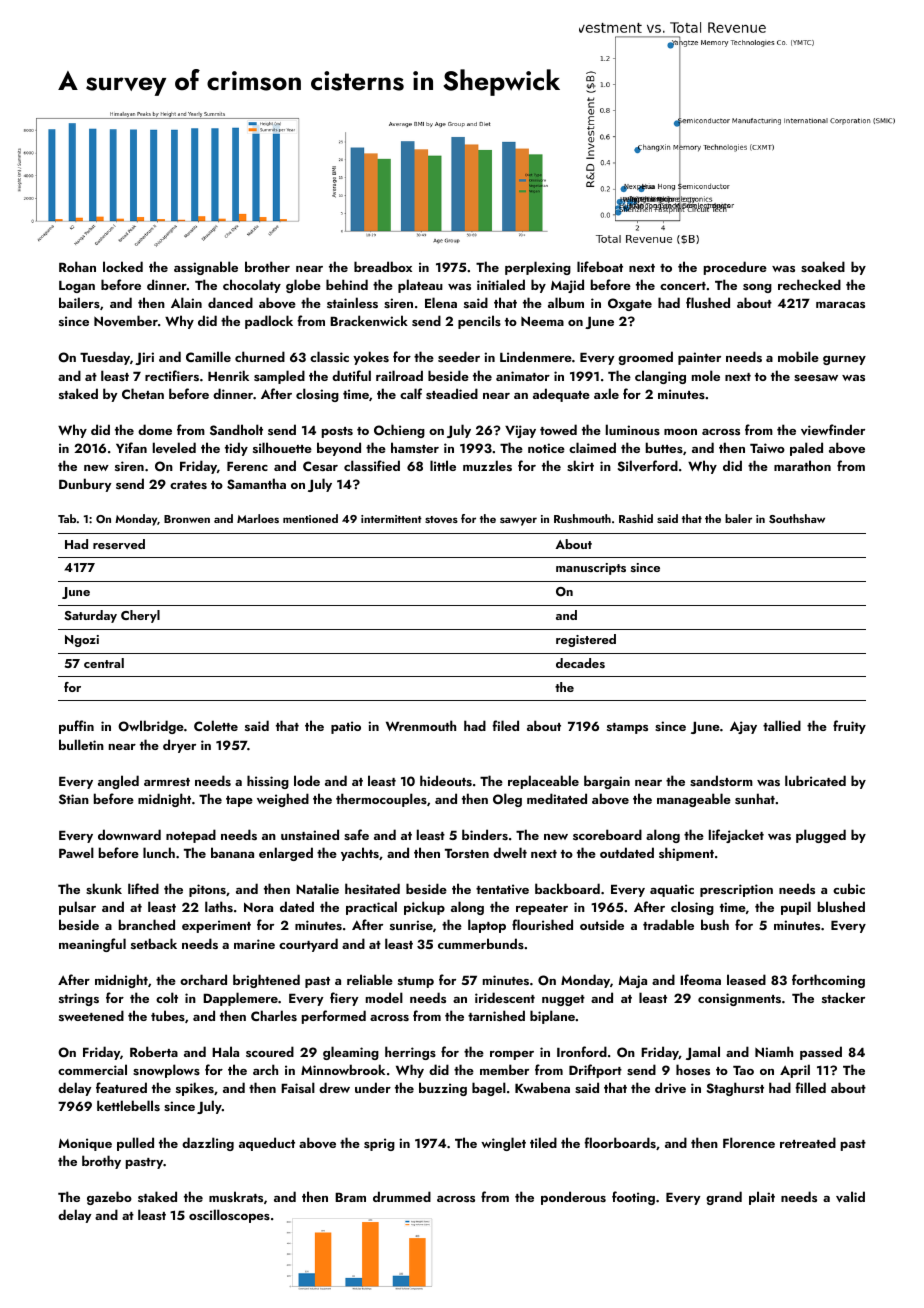 Image resolution: width=924 pixels, height=1308 pixels. Describe the element at coordinates (746, 979) in the document. I see `leased` at that location.
